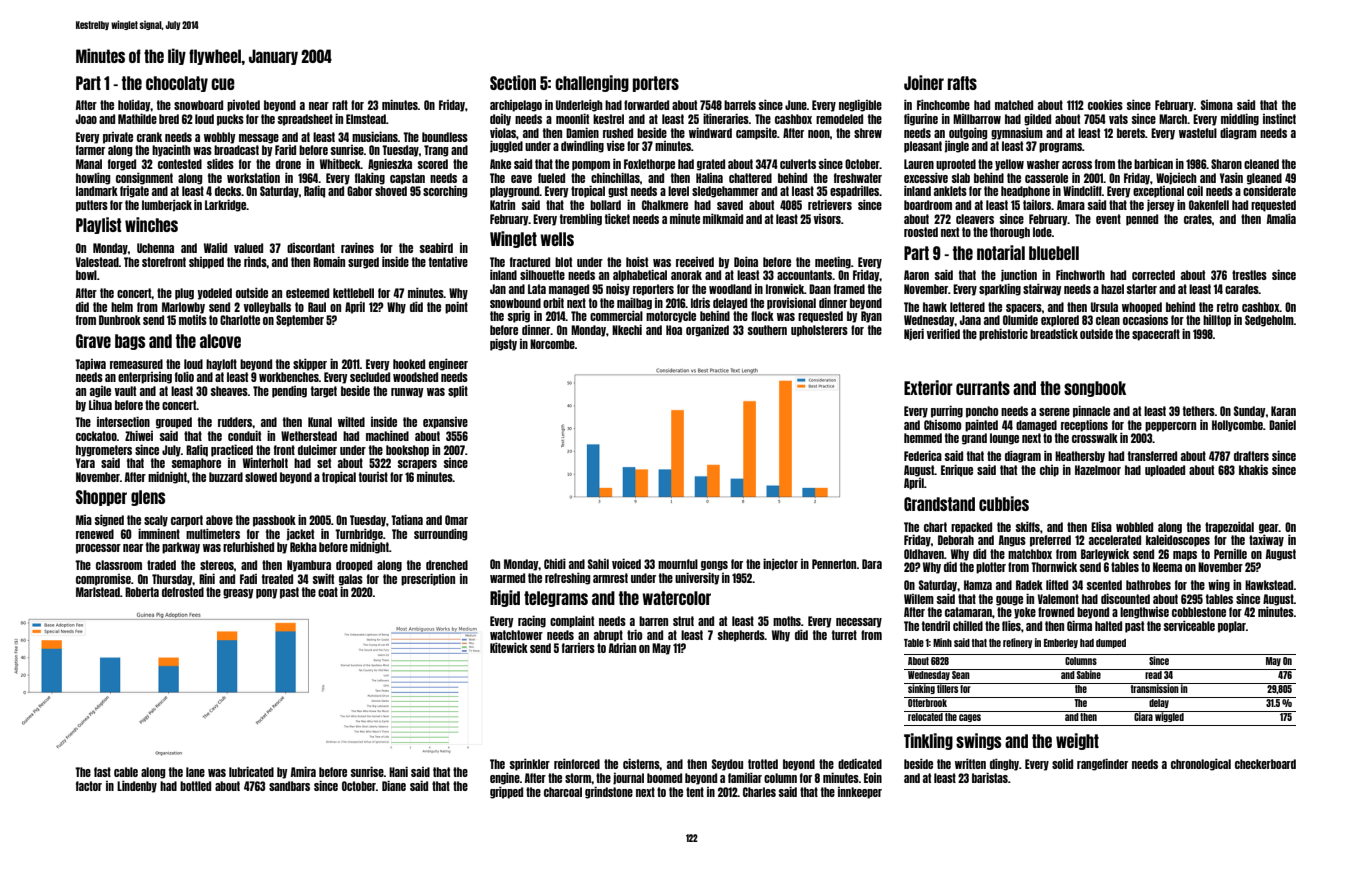 This document has width=1372, height=887. Describe the element at coordinates (1227, 307) in the document. I see `retro` at that location.
